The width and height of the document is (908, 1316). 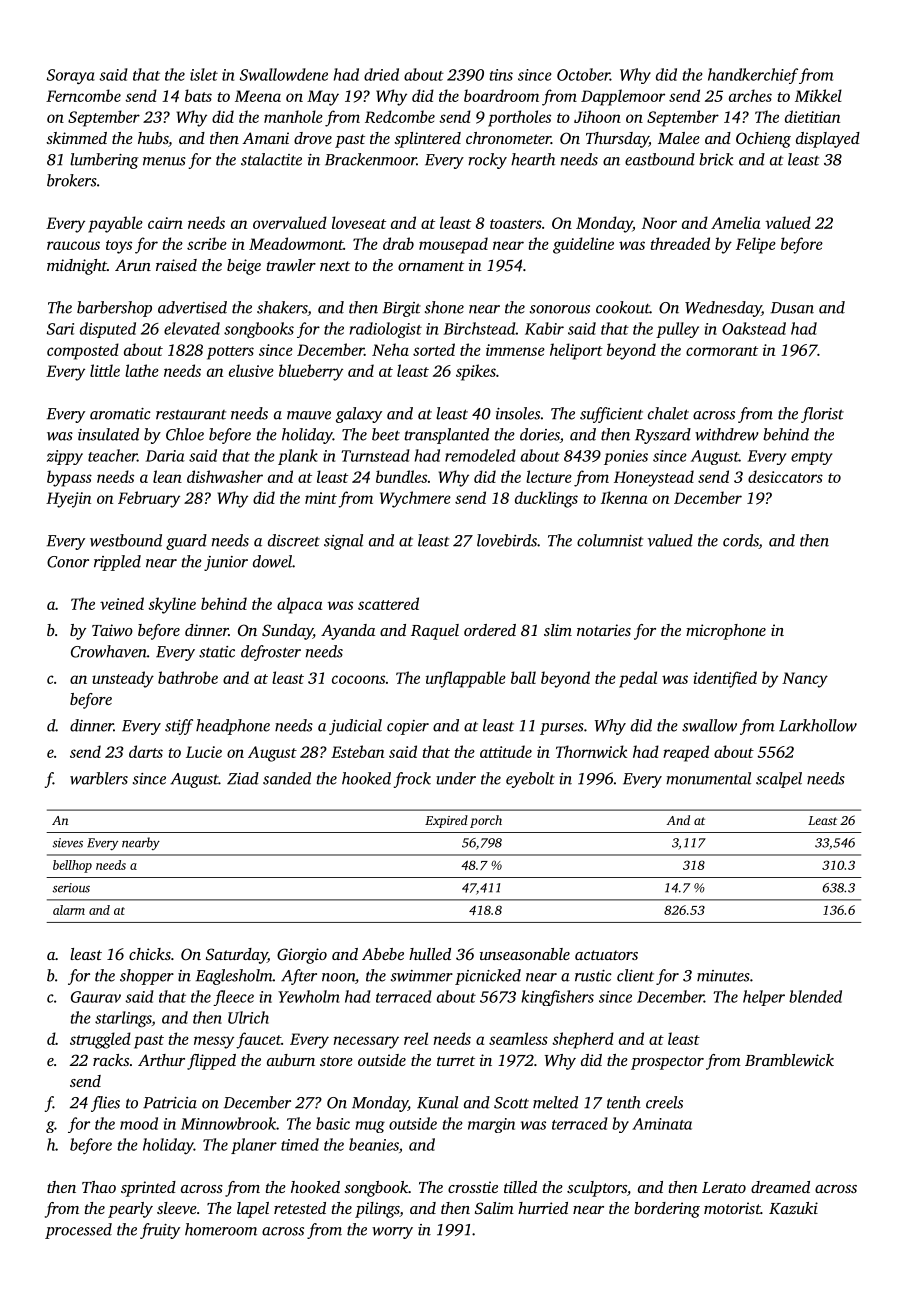 What do you see at coordinates (422, 976) in the document?
I see `swimmer` at bounding box center [422, 976].
